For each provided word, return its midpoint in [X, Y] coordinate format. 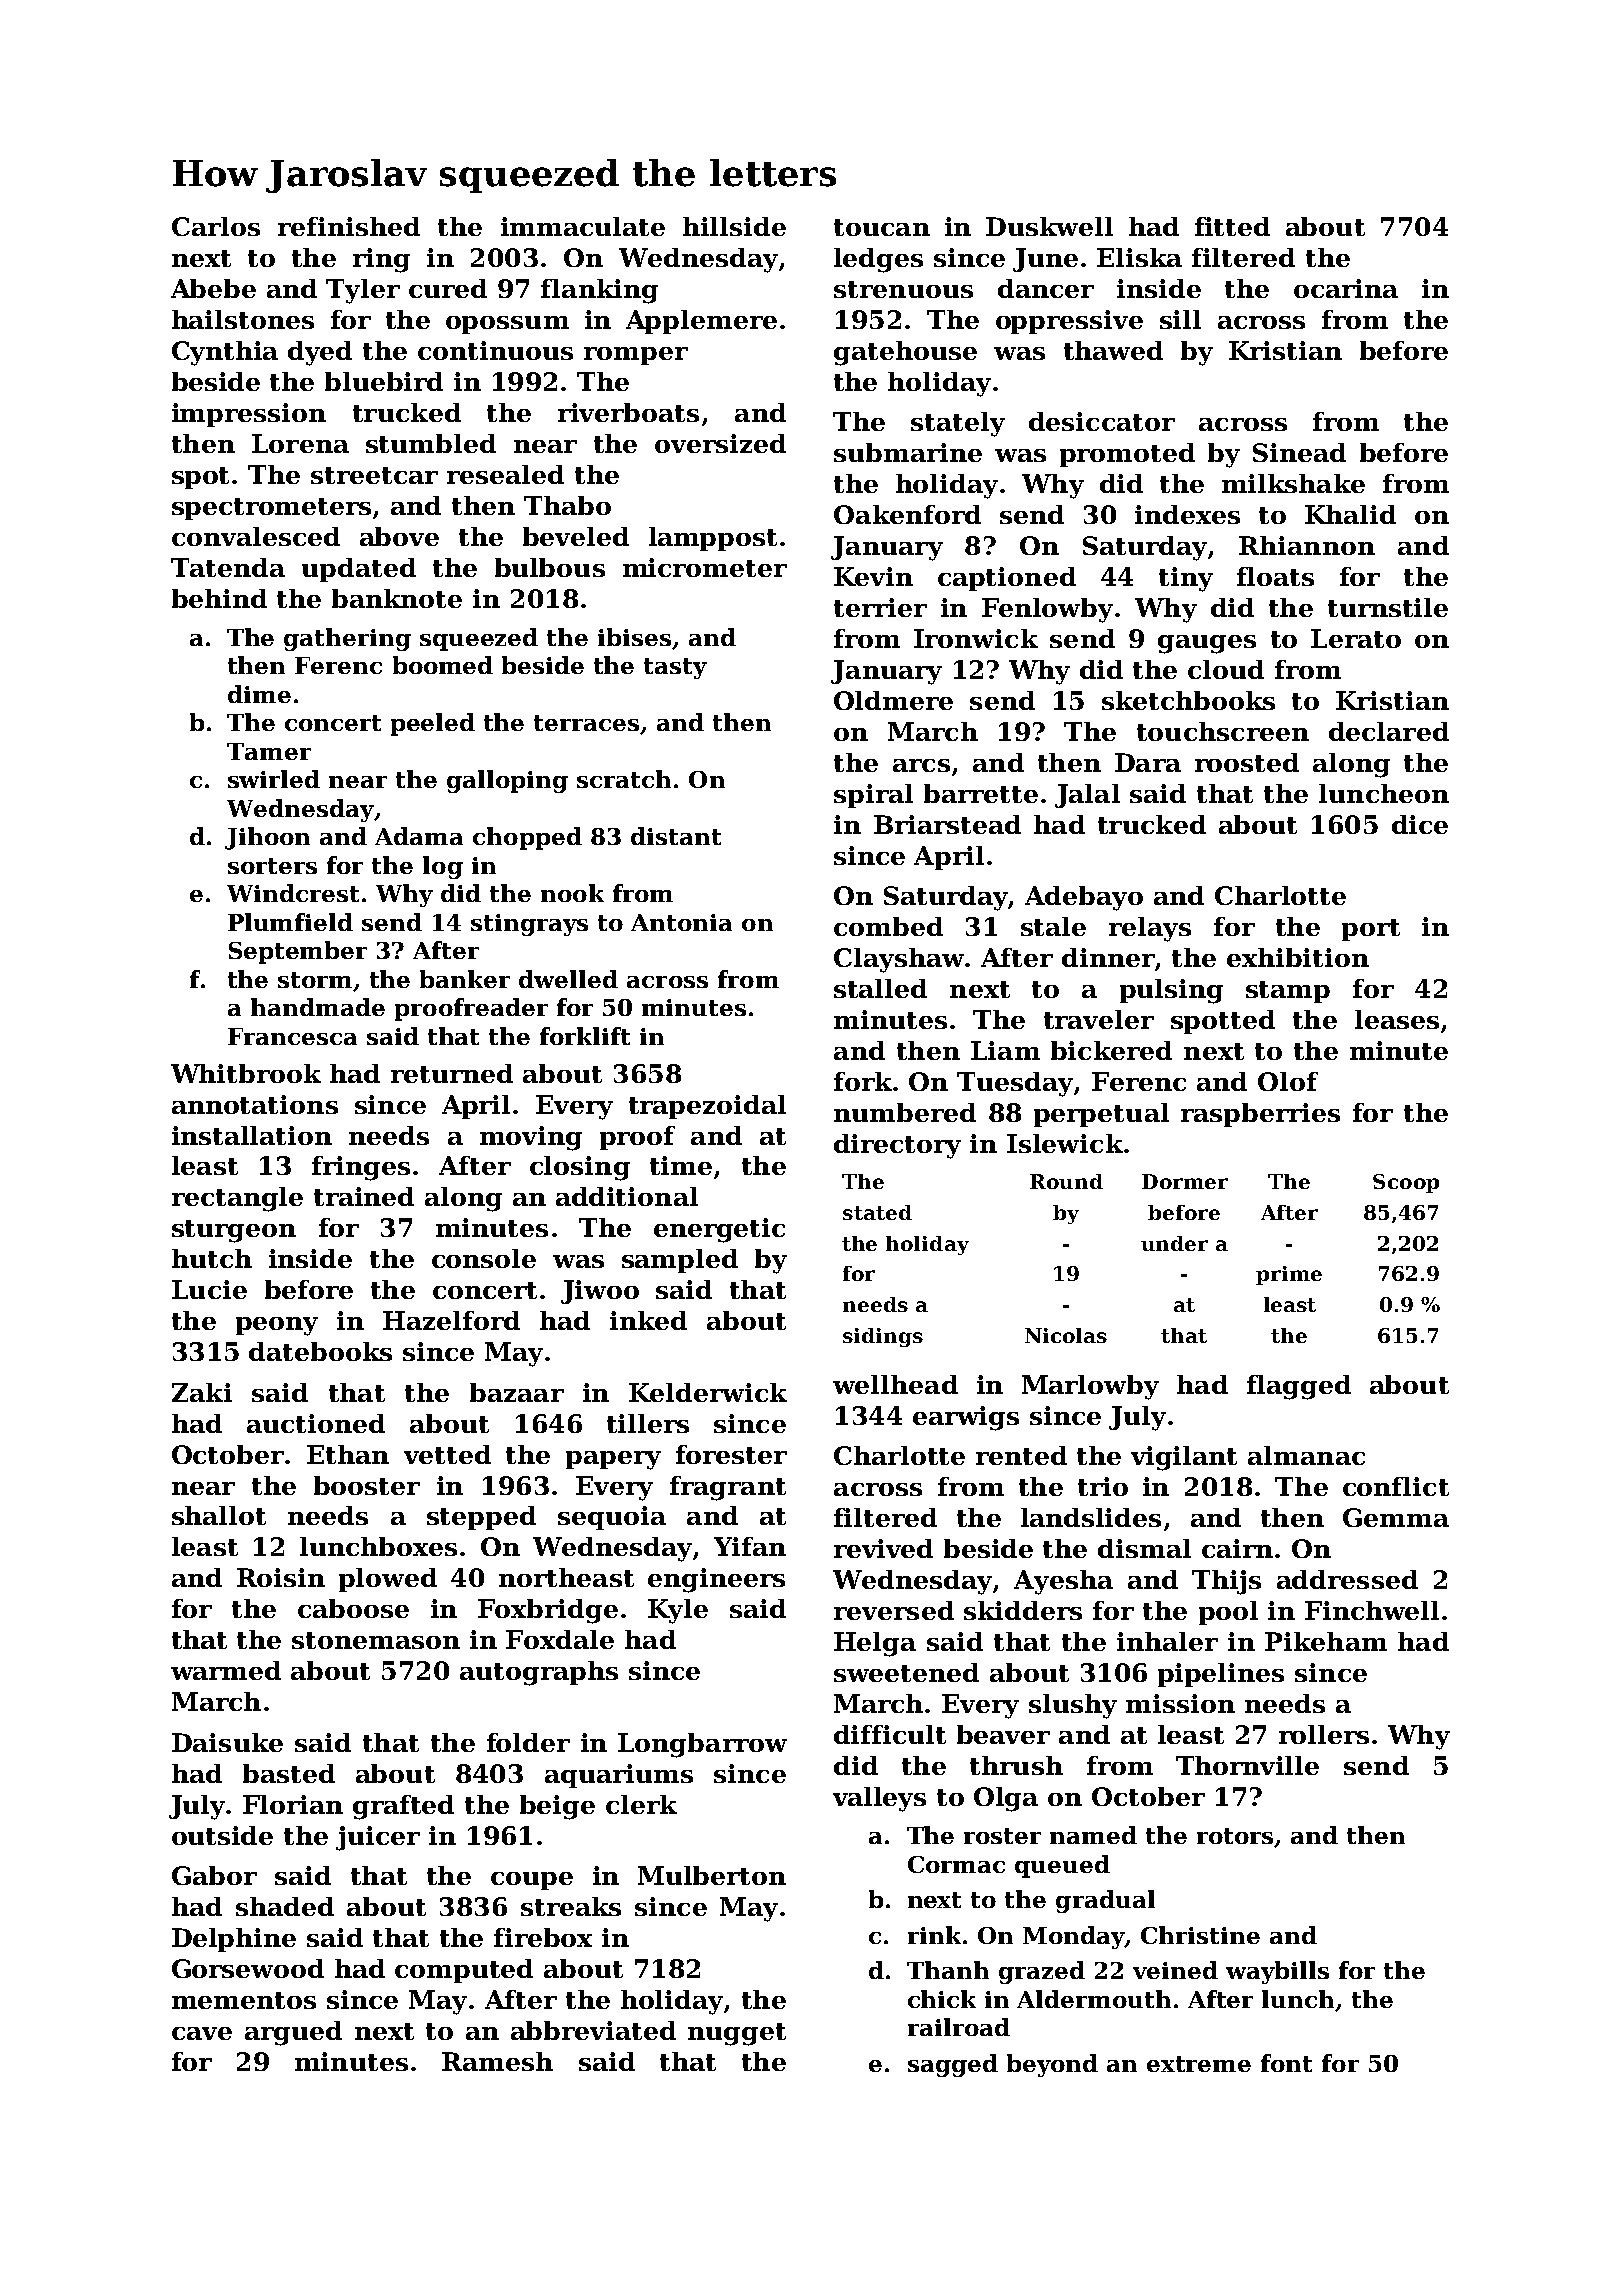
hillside [734, 226]
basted [289, 1773]
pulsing [1171, 991]
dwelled [568, 979]
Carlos [216, 226]
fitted [1232, 226]
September [298, 952]
